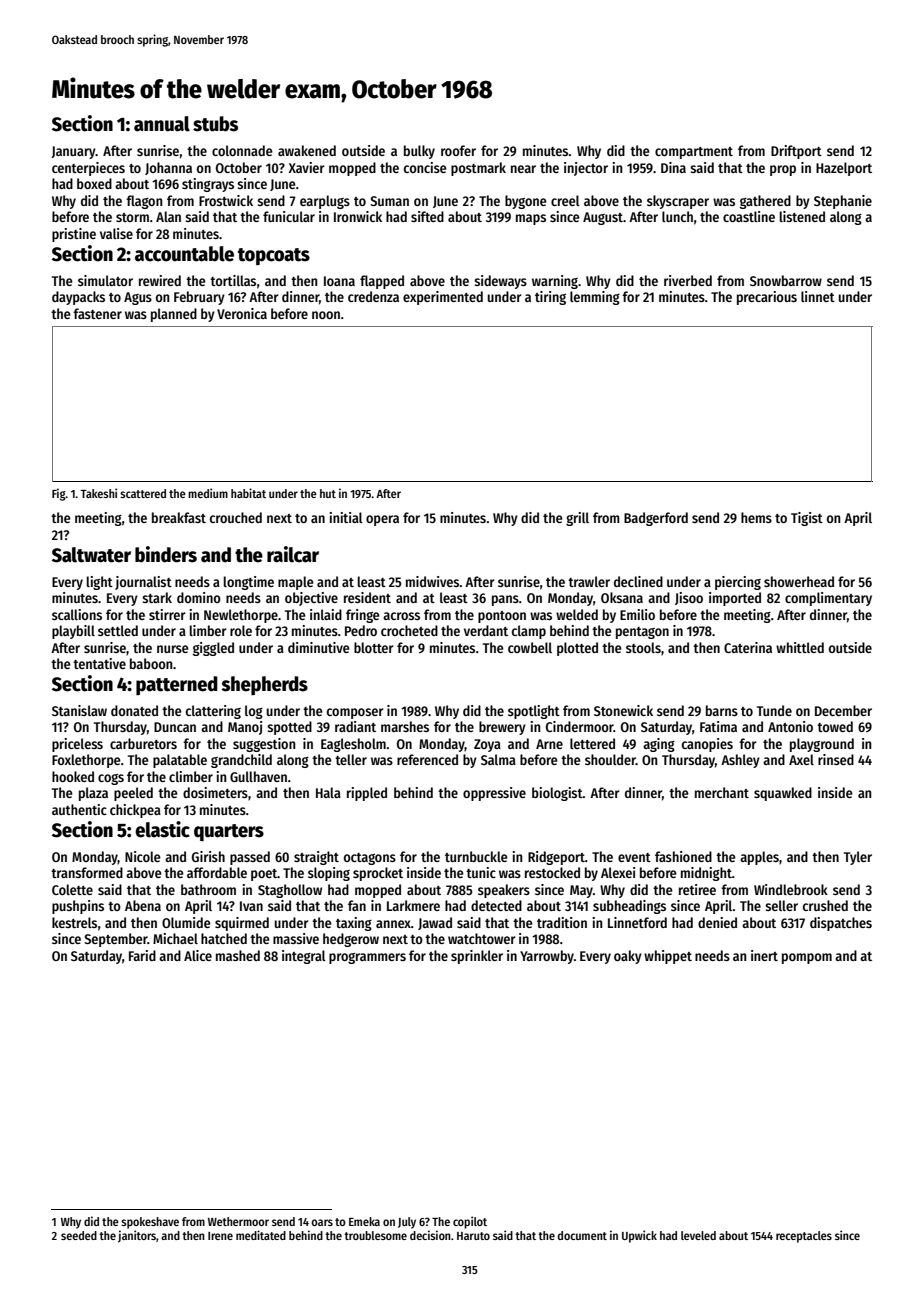 The image size is (924, 1308). Describe the element at coordinates (162, 124) in the page. I see `annual` at that location.
